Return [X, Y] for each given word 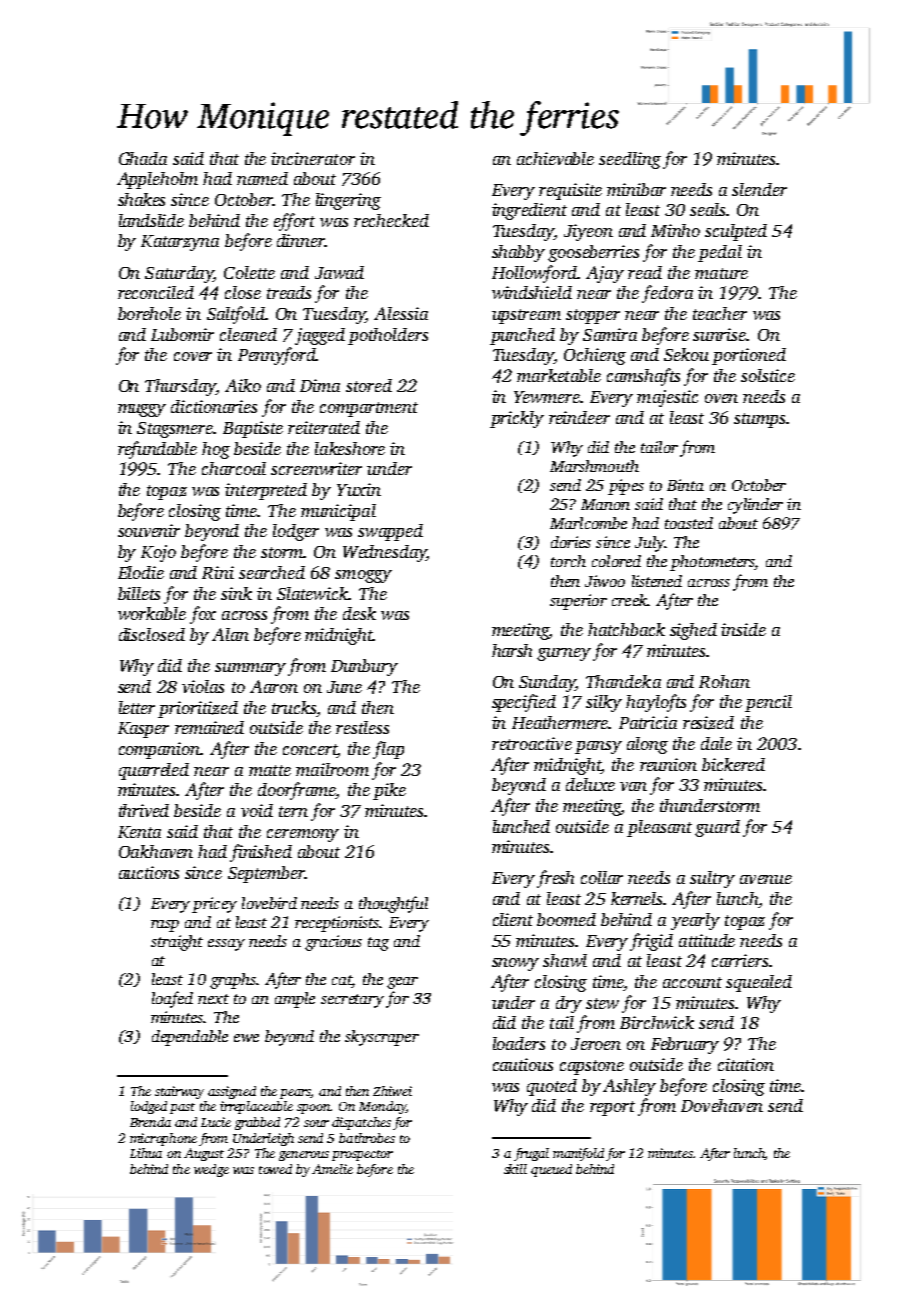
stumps [759, 420]
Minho [675, 230]
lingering [348, 201]
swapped [390, 532]
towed [275, 1169]
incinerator [313, 158]
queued [551, 1170]
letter [137, 707]
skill [515, 1169]
